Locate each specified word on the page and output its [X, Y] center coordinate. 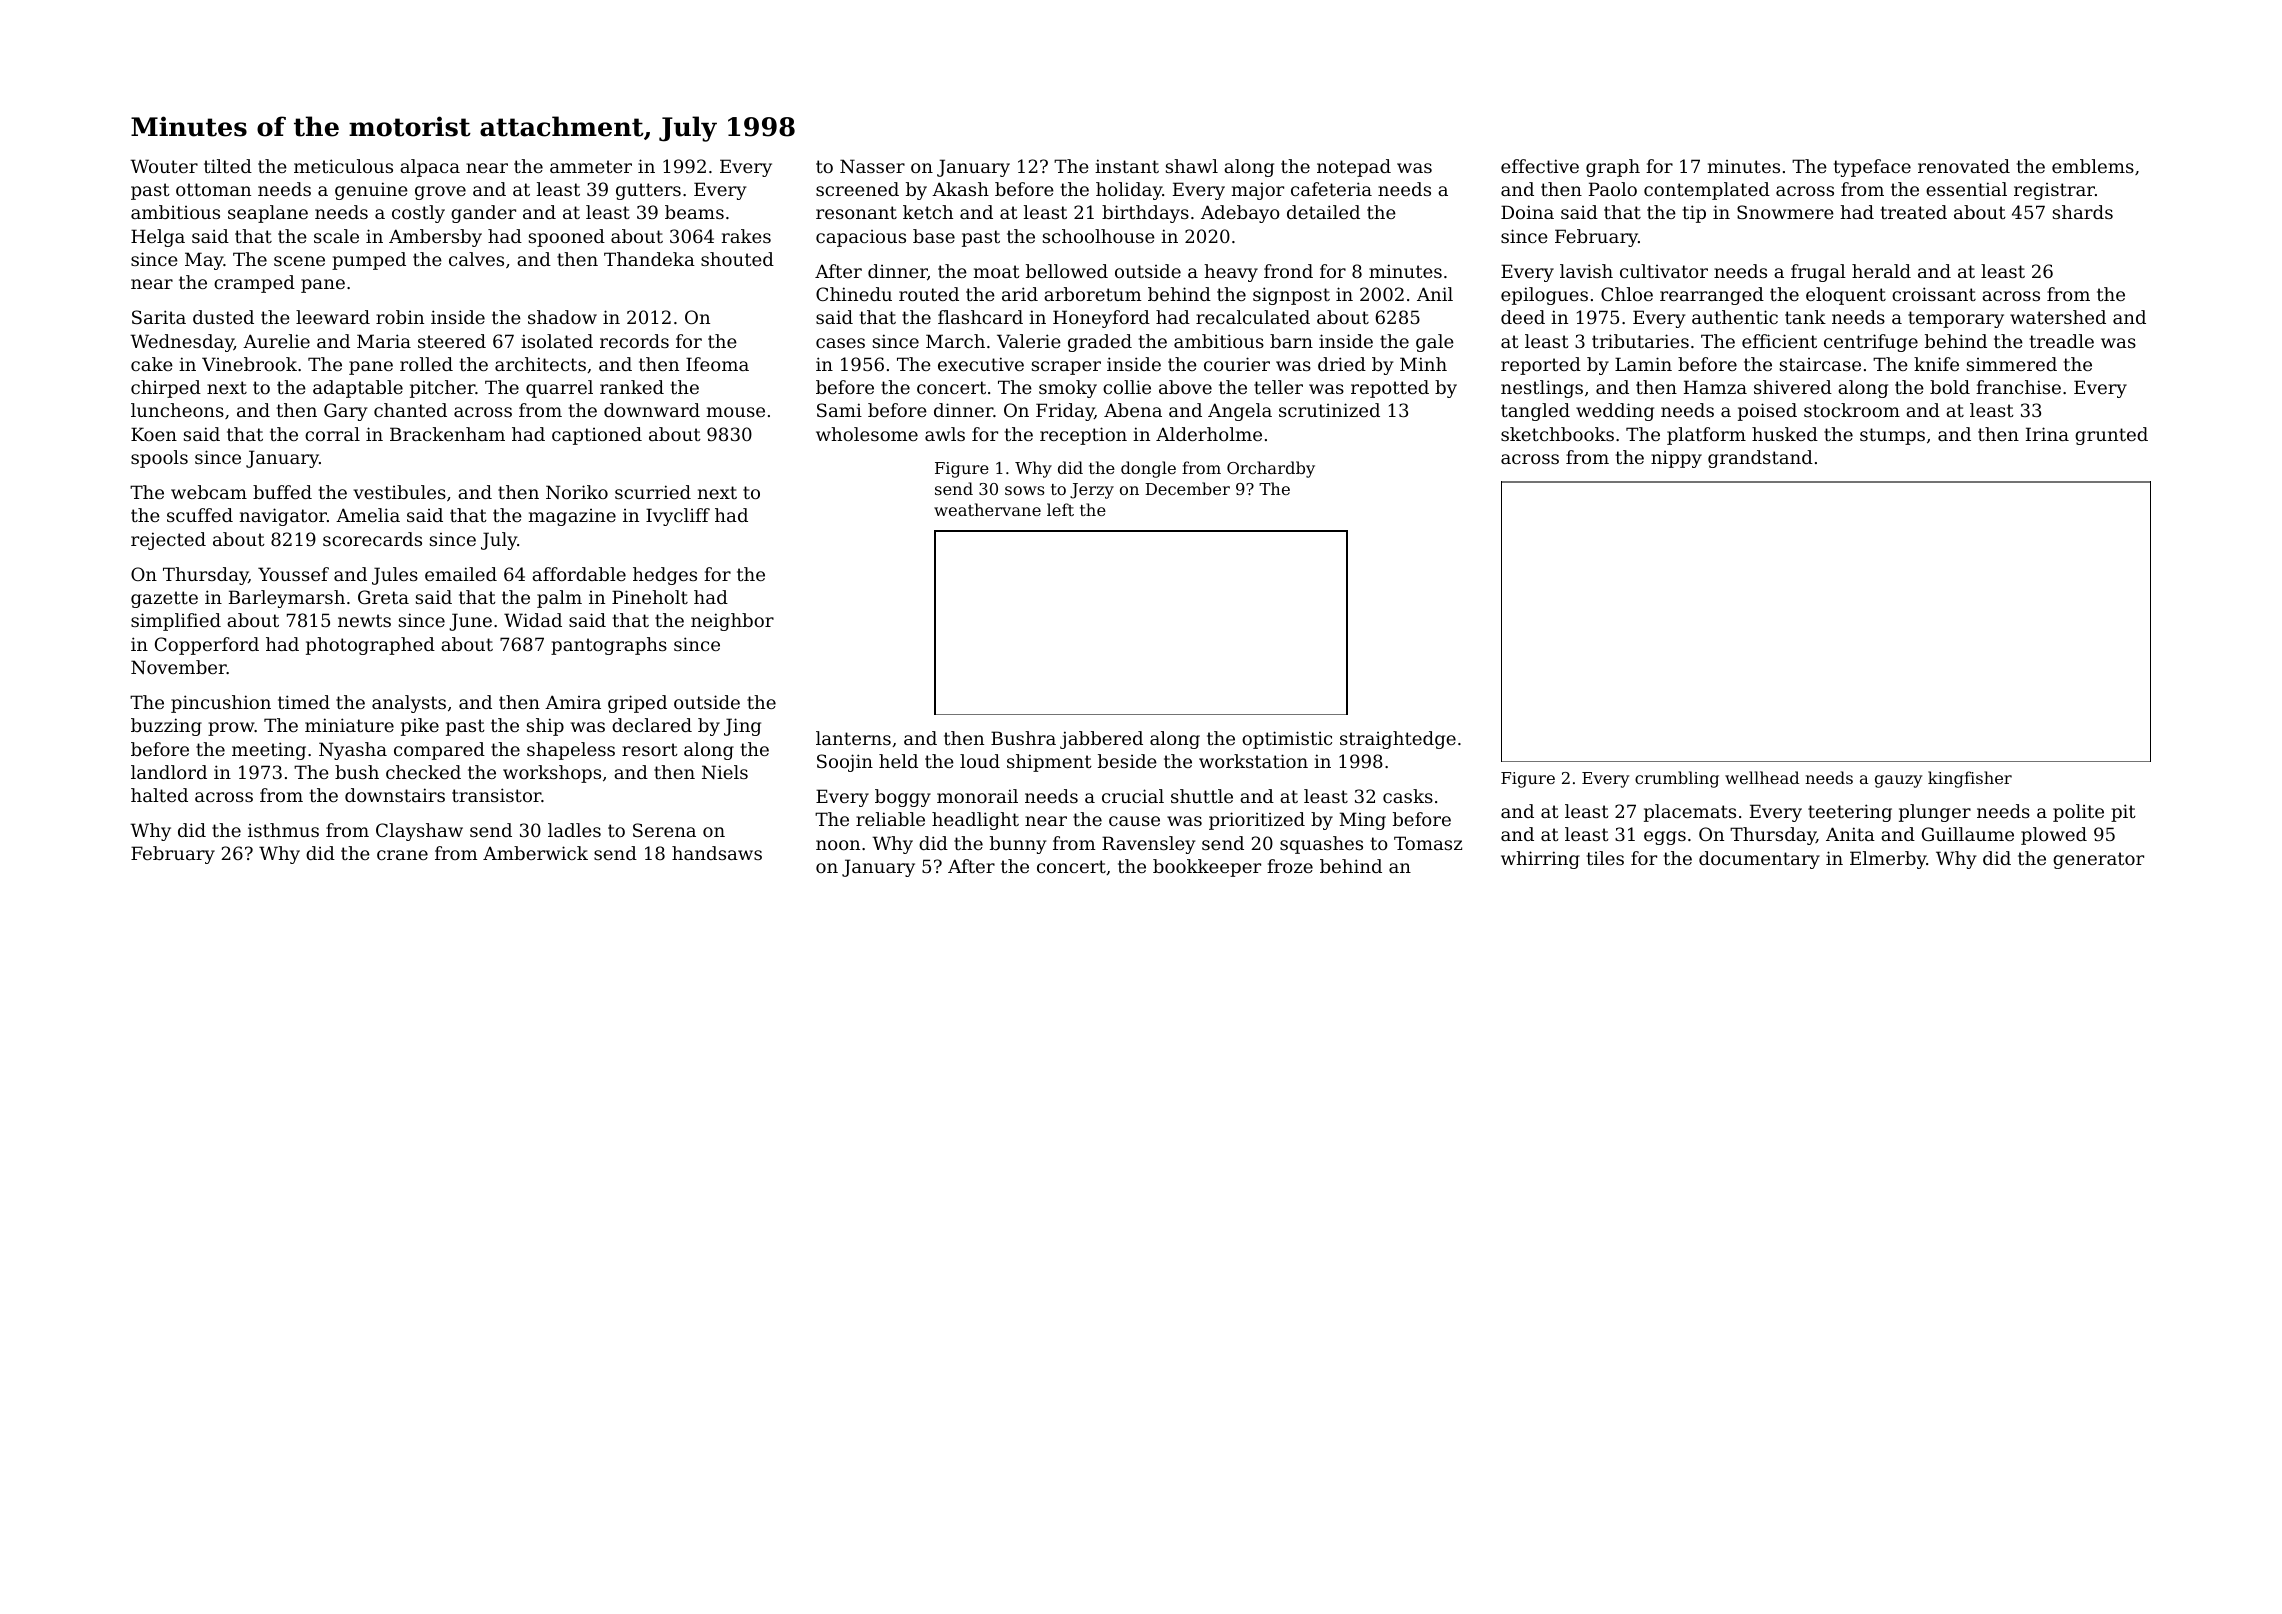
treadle [2062, 341]
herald [1881, 271]
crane [402, 855]
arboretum [1093, 294]
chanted [410, 410]
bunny [1018, 845]
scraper [1066, 368]
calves [476, 259]
